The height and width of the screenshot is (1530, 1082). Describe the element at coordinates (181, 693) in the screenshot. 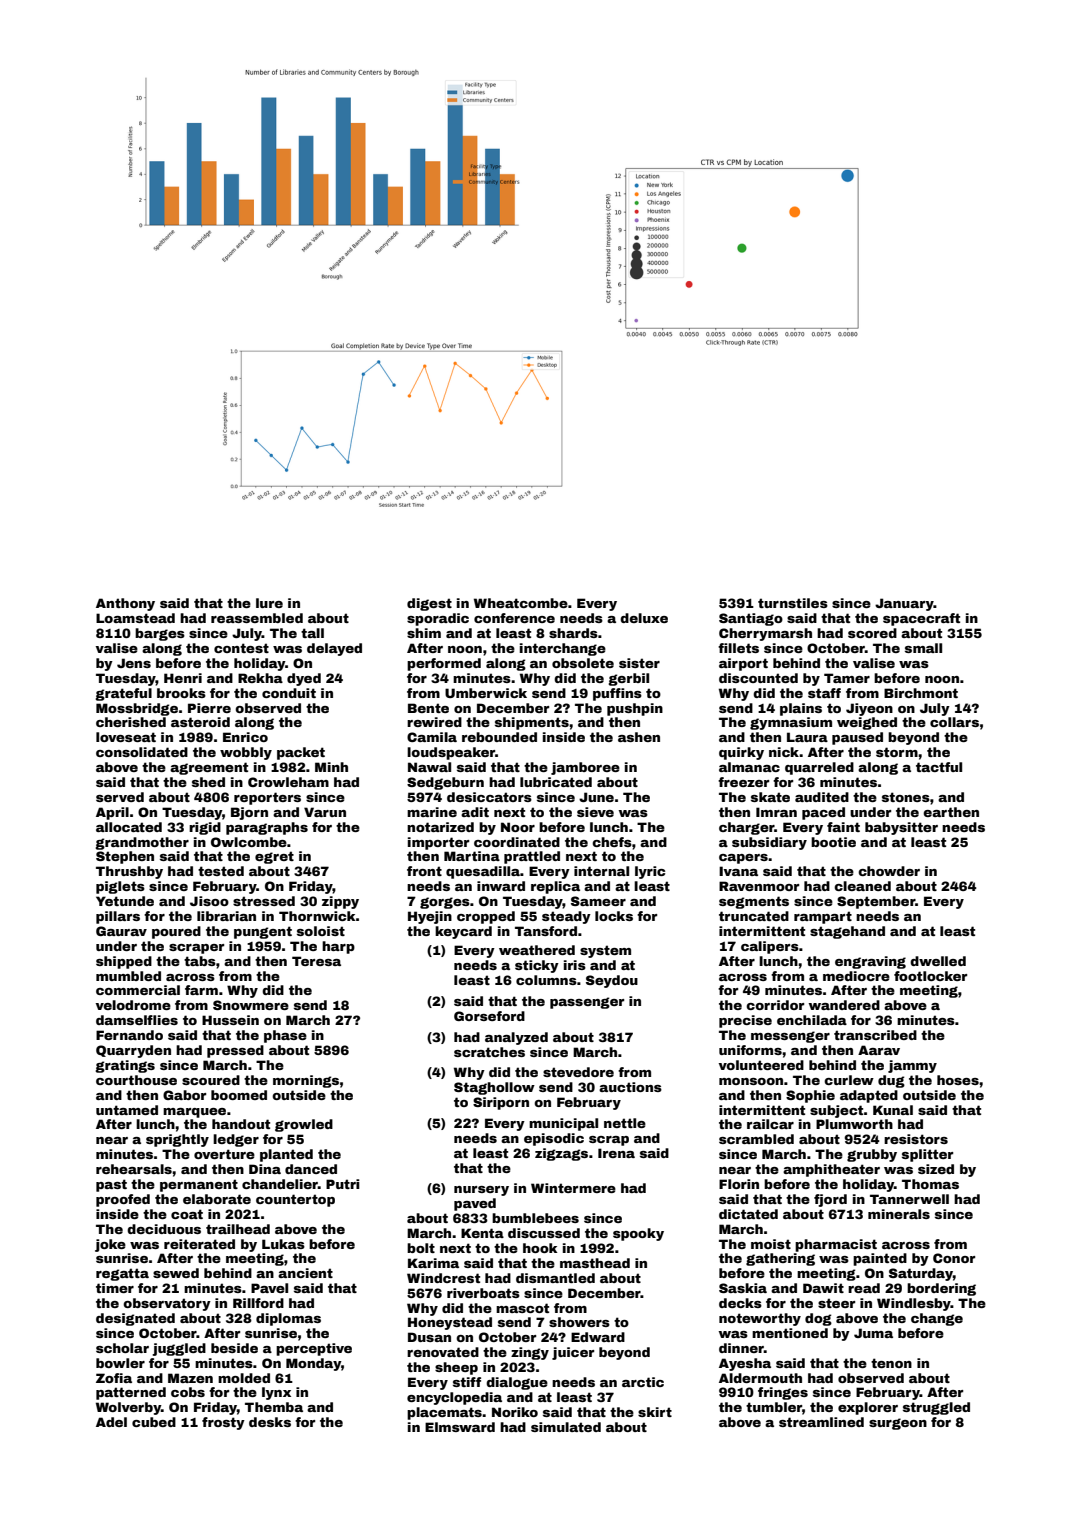

I see `brooks` at that location.
